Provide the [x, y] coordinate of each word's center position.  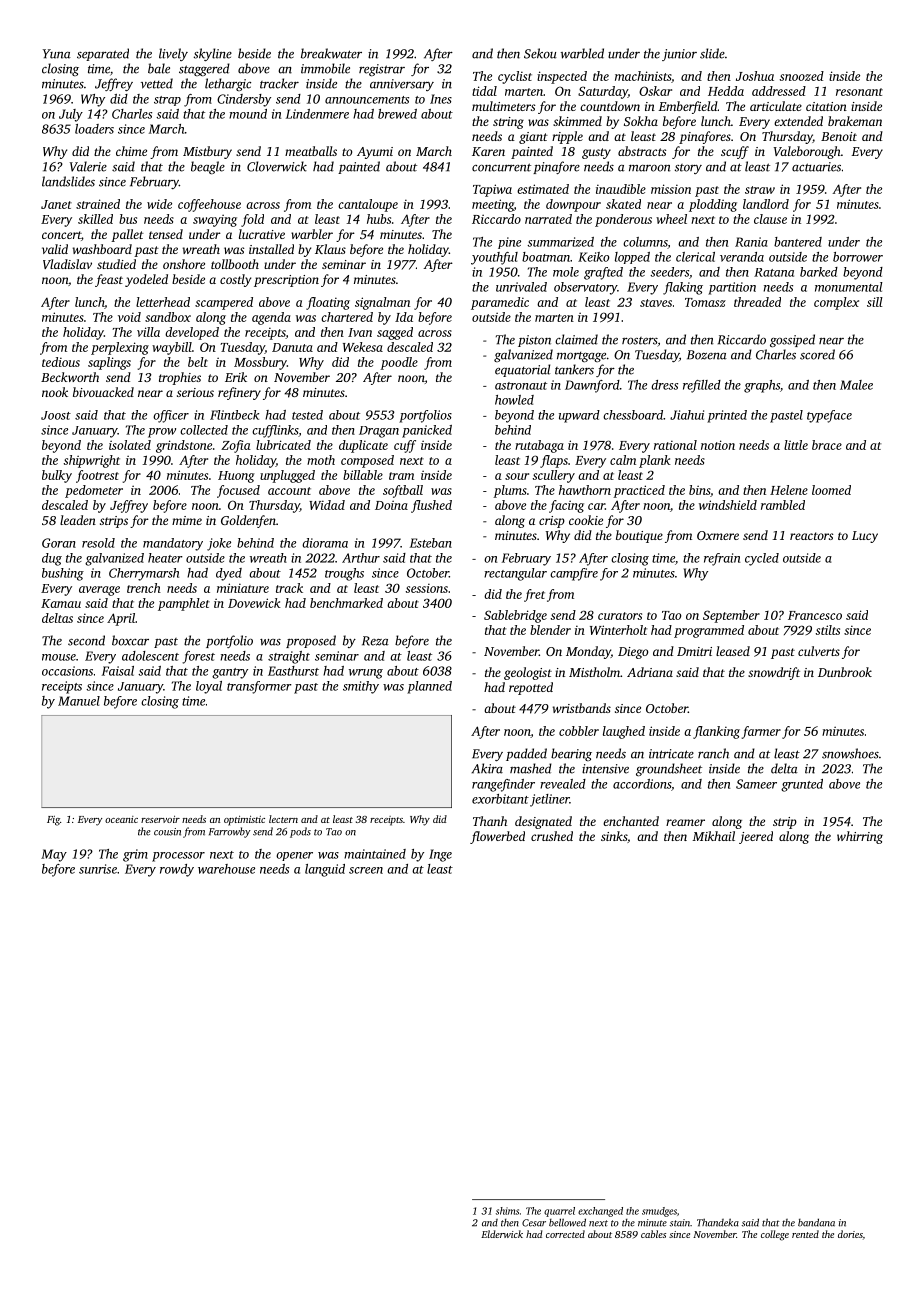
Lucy [865, 537]
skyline [213, 54]
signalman [382, 303]
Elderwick [502, 1234]
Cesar [534, 1223]
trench [144, 588]
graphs [762, 386]
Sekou [540, 53]
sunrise [98, 869]
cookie [586, 520]
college [775, 1235]
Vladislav [67, 264]
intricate [671, 754]
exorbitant [500, 799]
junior [679, 55]
